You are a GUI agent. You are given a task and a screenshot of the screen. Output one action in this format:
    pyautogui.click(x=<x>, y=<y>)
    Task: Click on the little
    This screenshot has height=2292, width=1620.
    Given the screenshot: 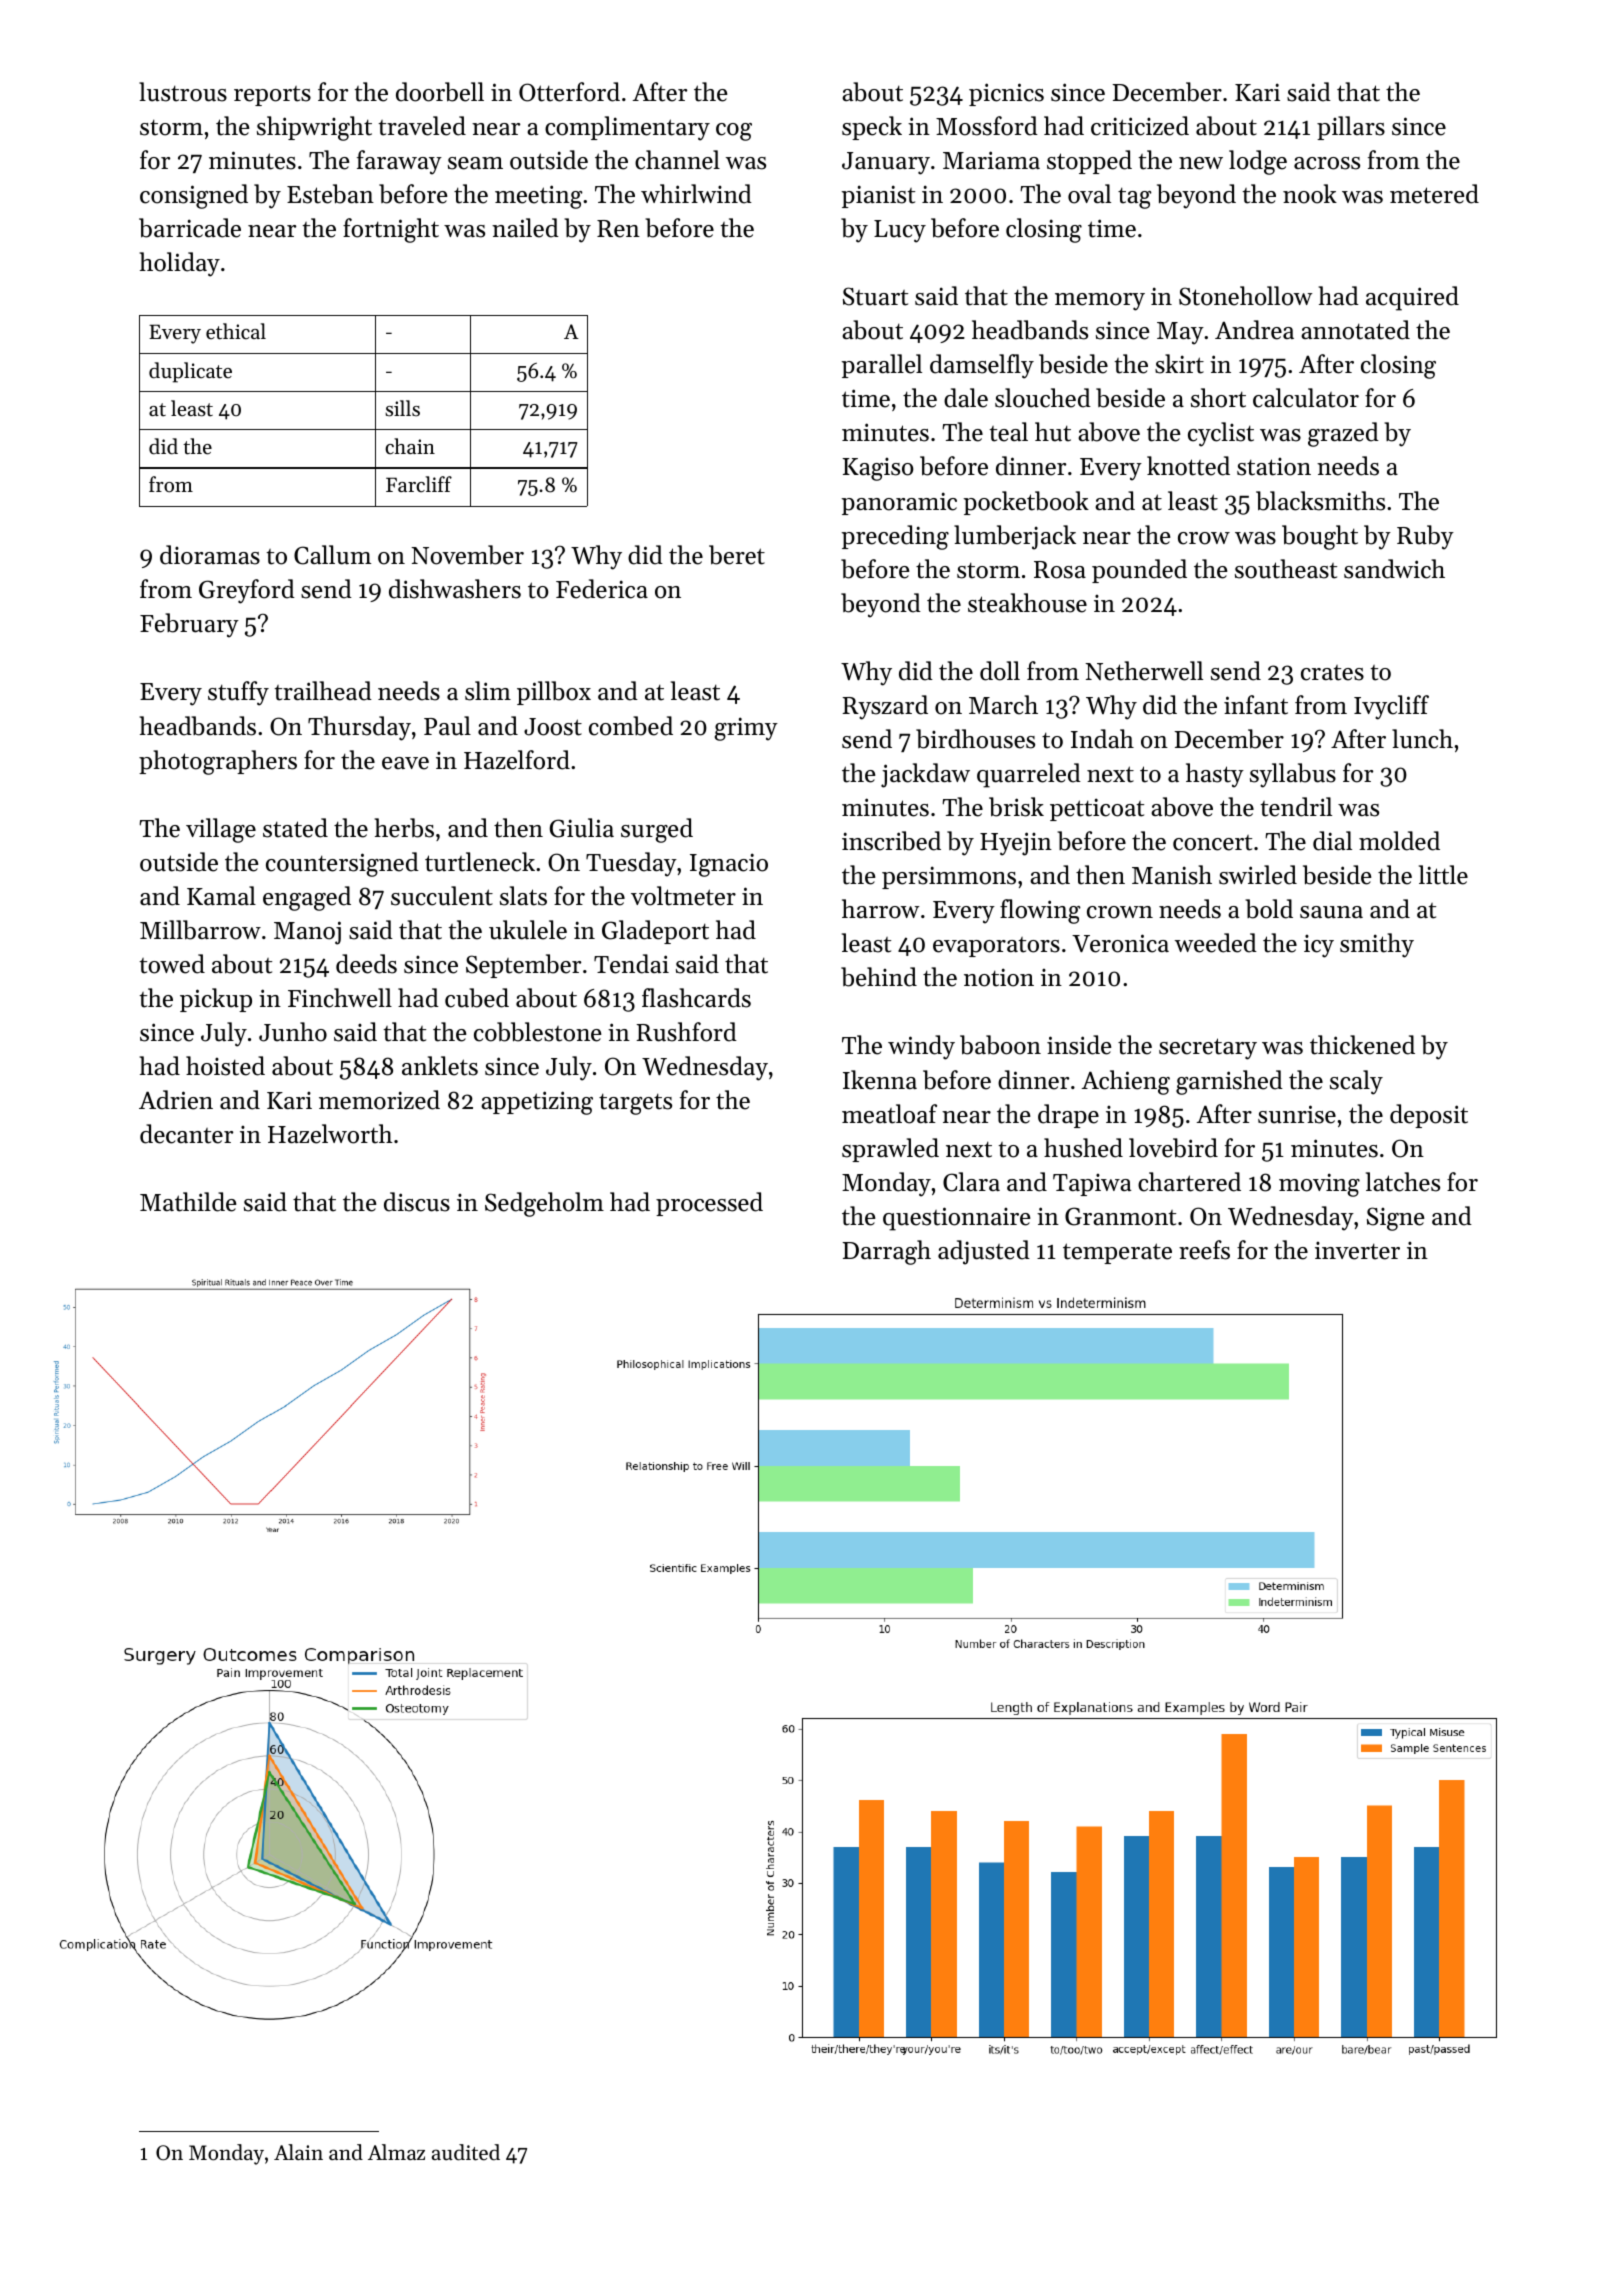 What is the action you would take?
    pyautogui.click(x=1443, y=875)
